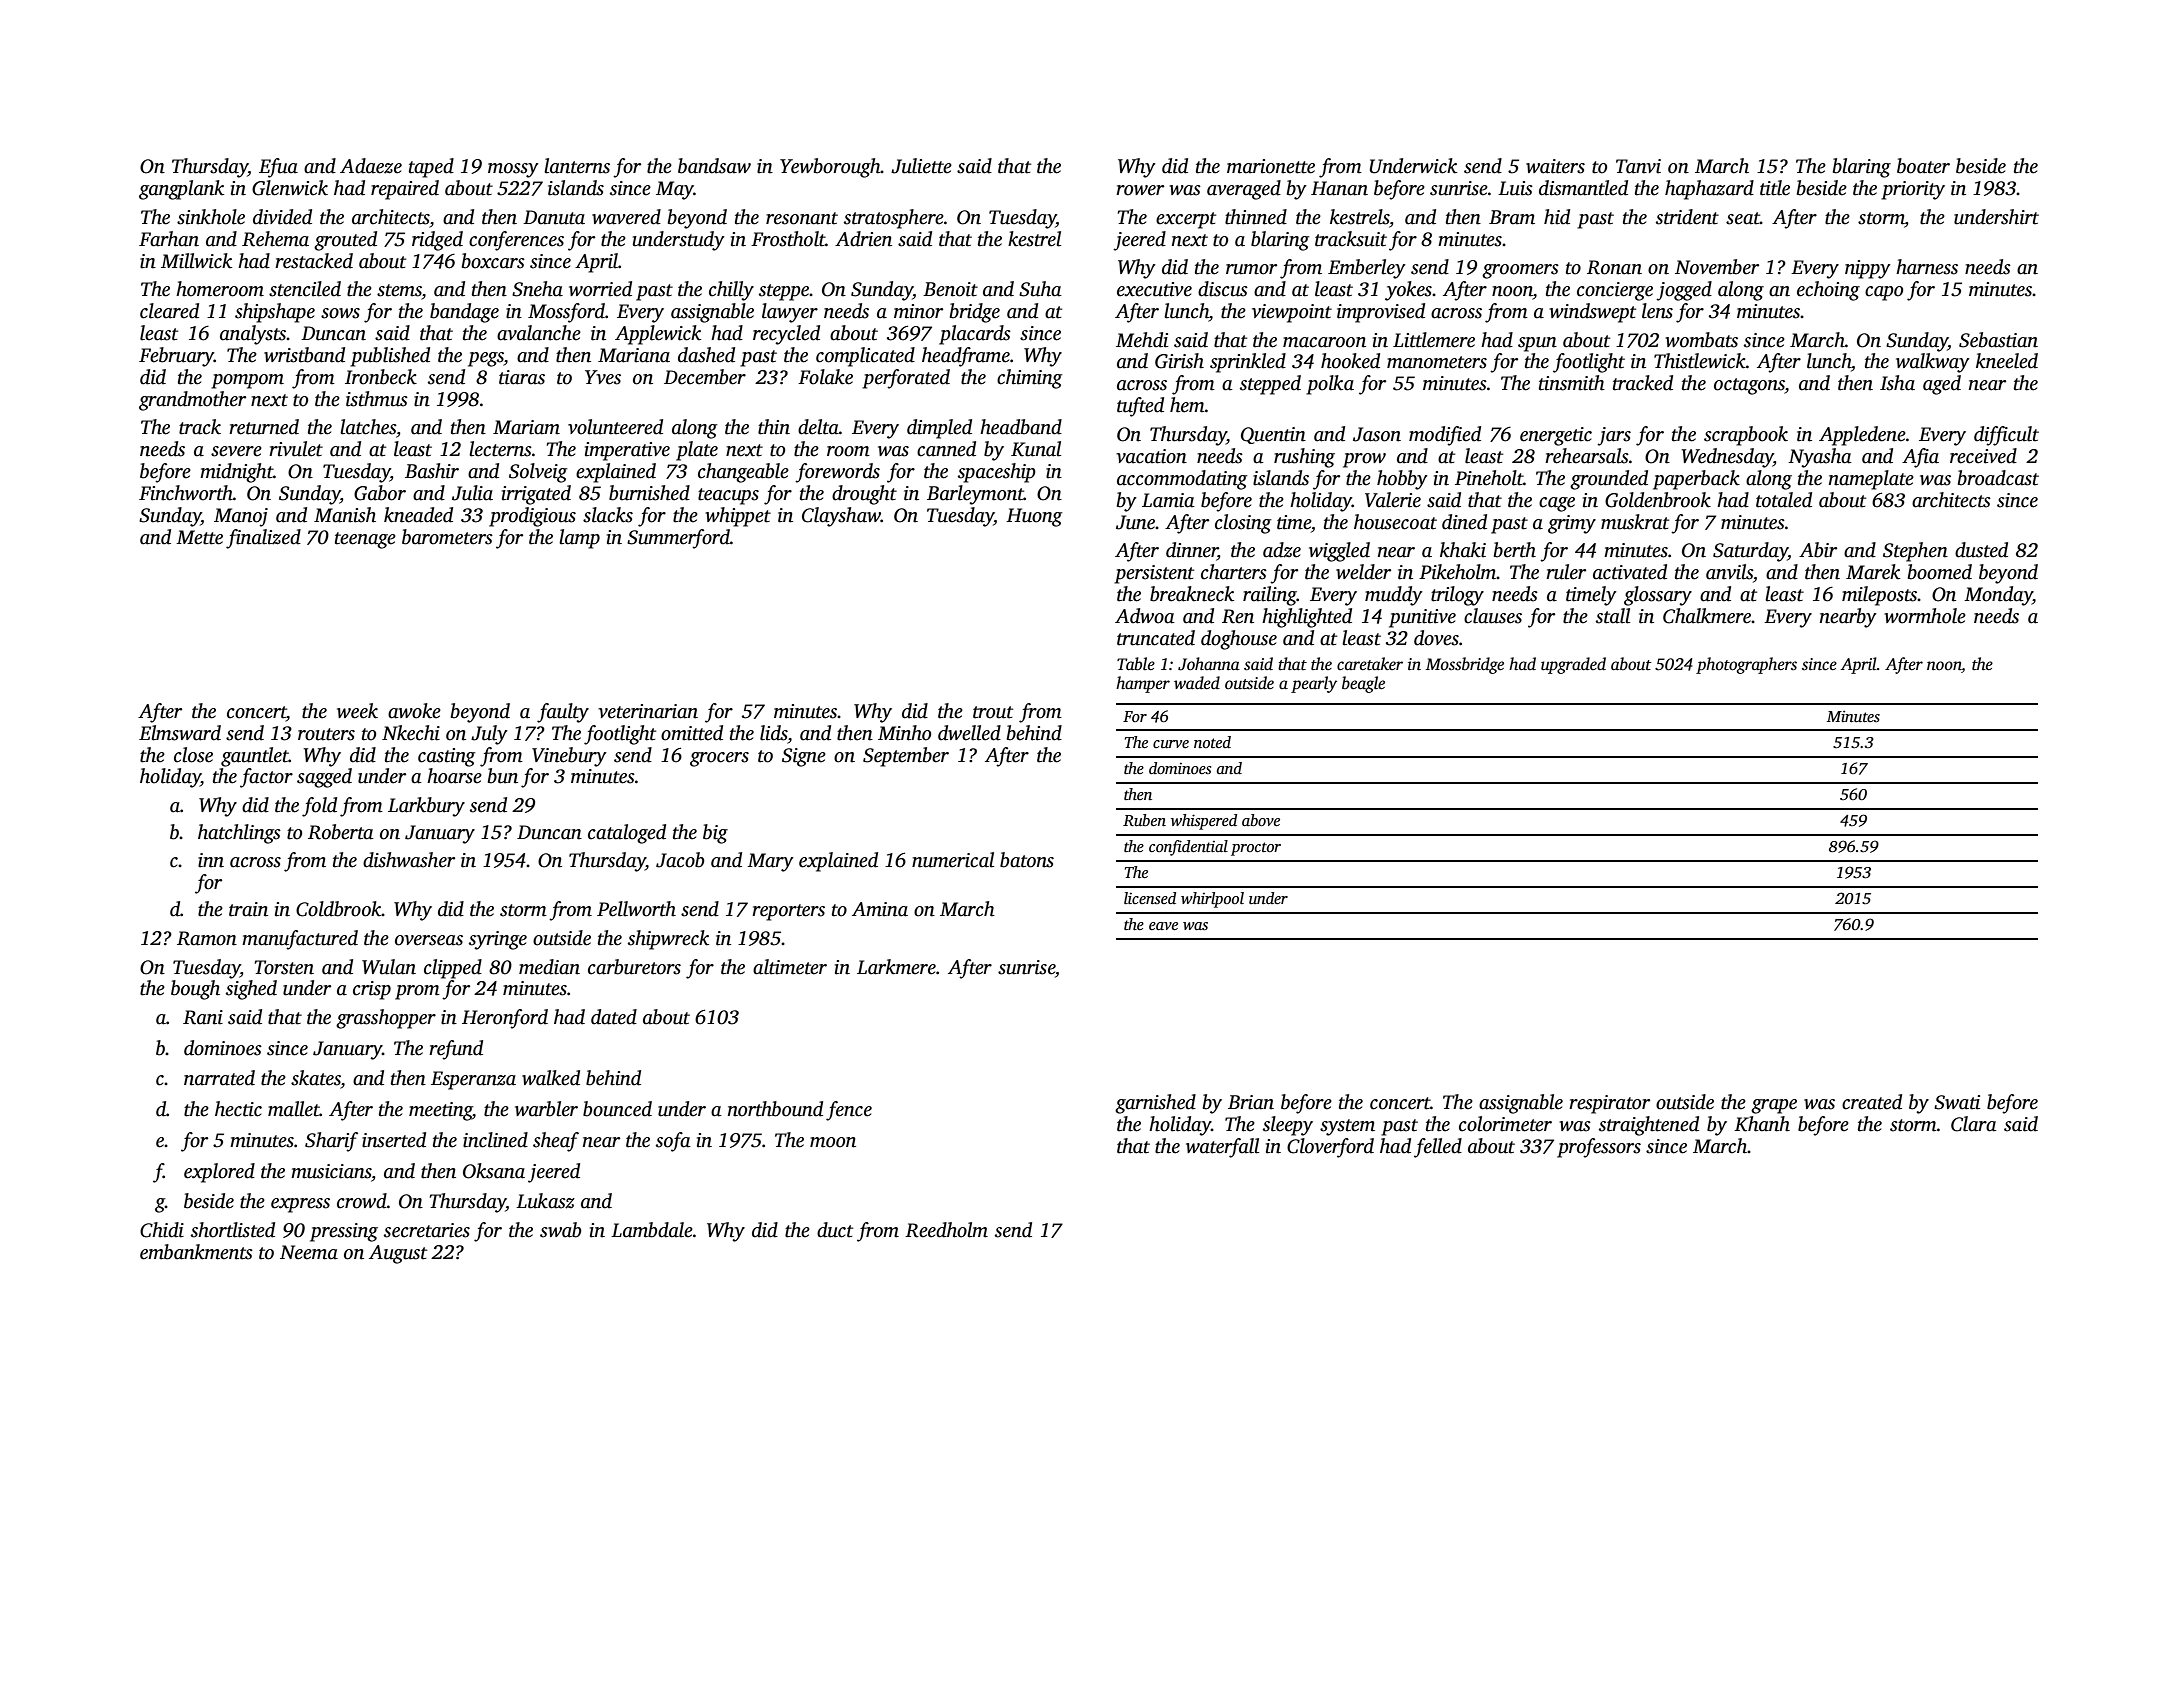  Describe the element at coordinates (1927, 267) in the image. I see `harness` at that location.
